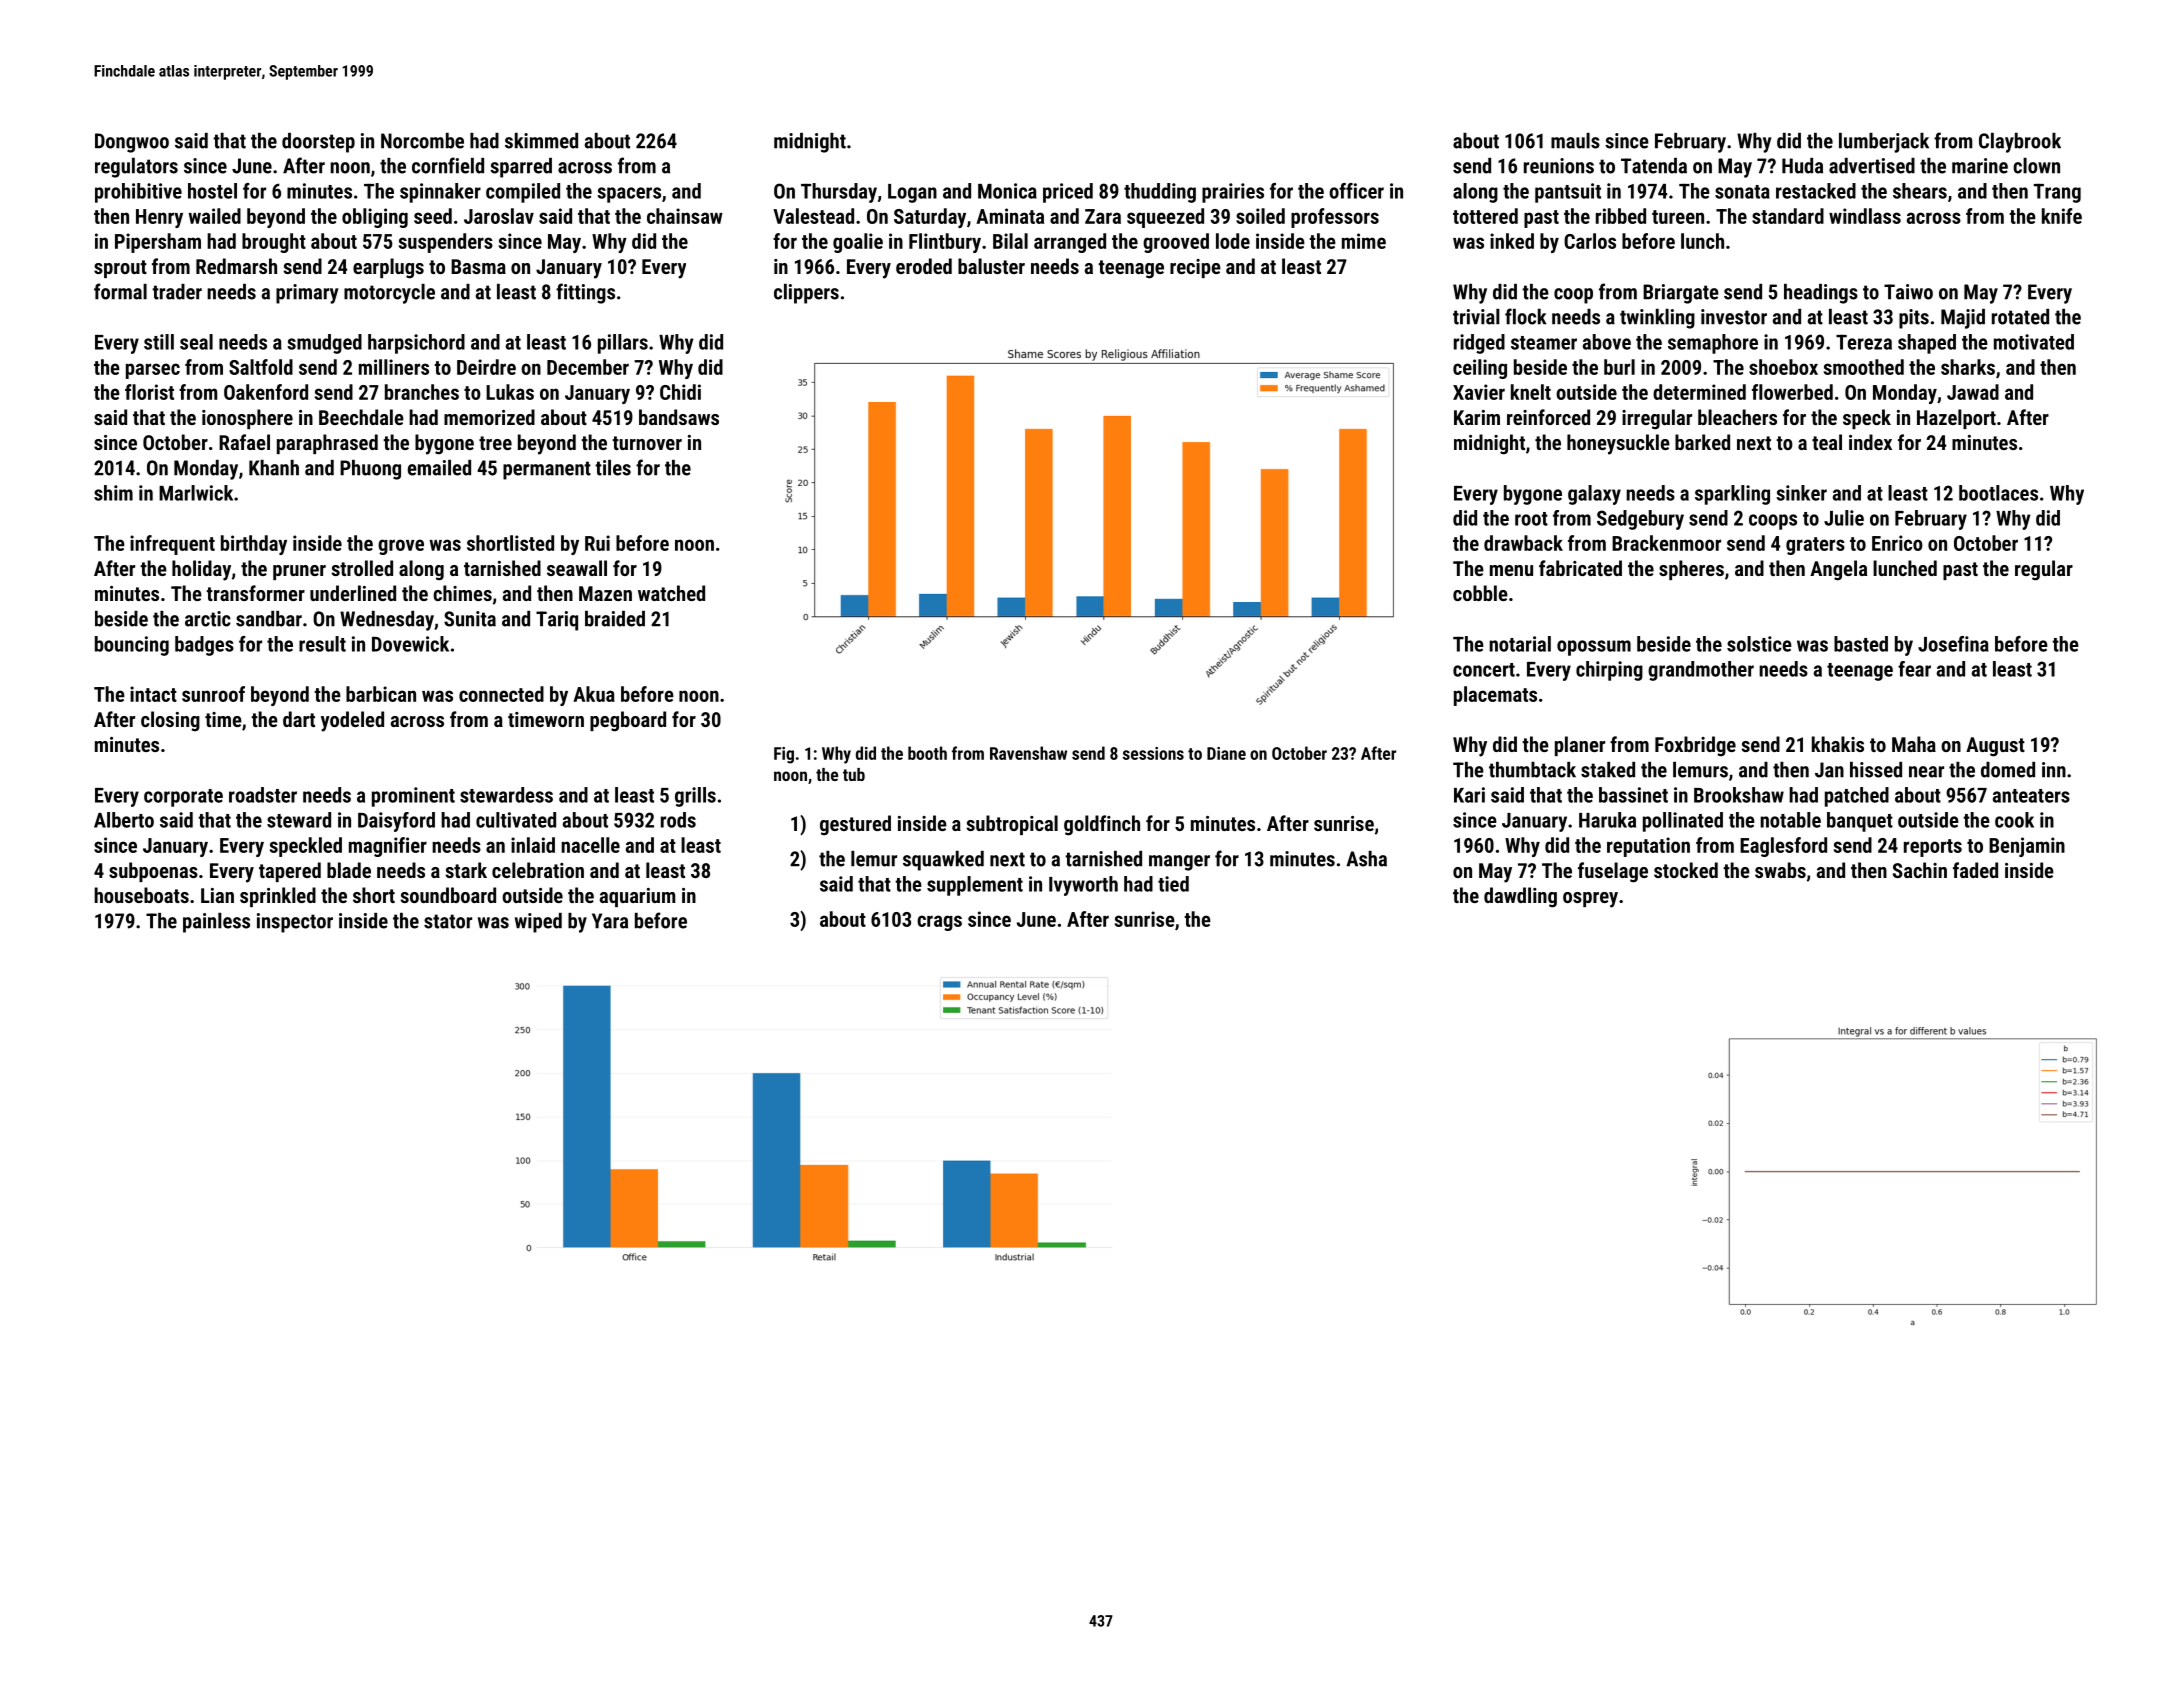 Image resolution: width=2178 pixels, height=1683 pixels. Describe the element at coordinates (448, 921) in the screenshot. I see `stator` at that location.
